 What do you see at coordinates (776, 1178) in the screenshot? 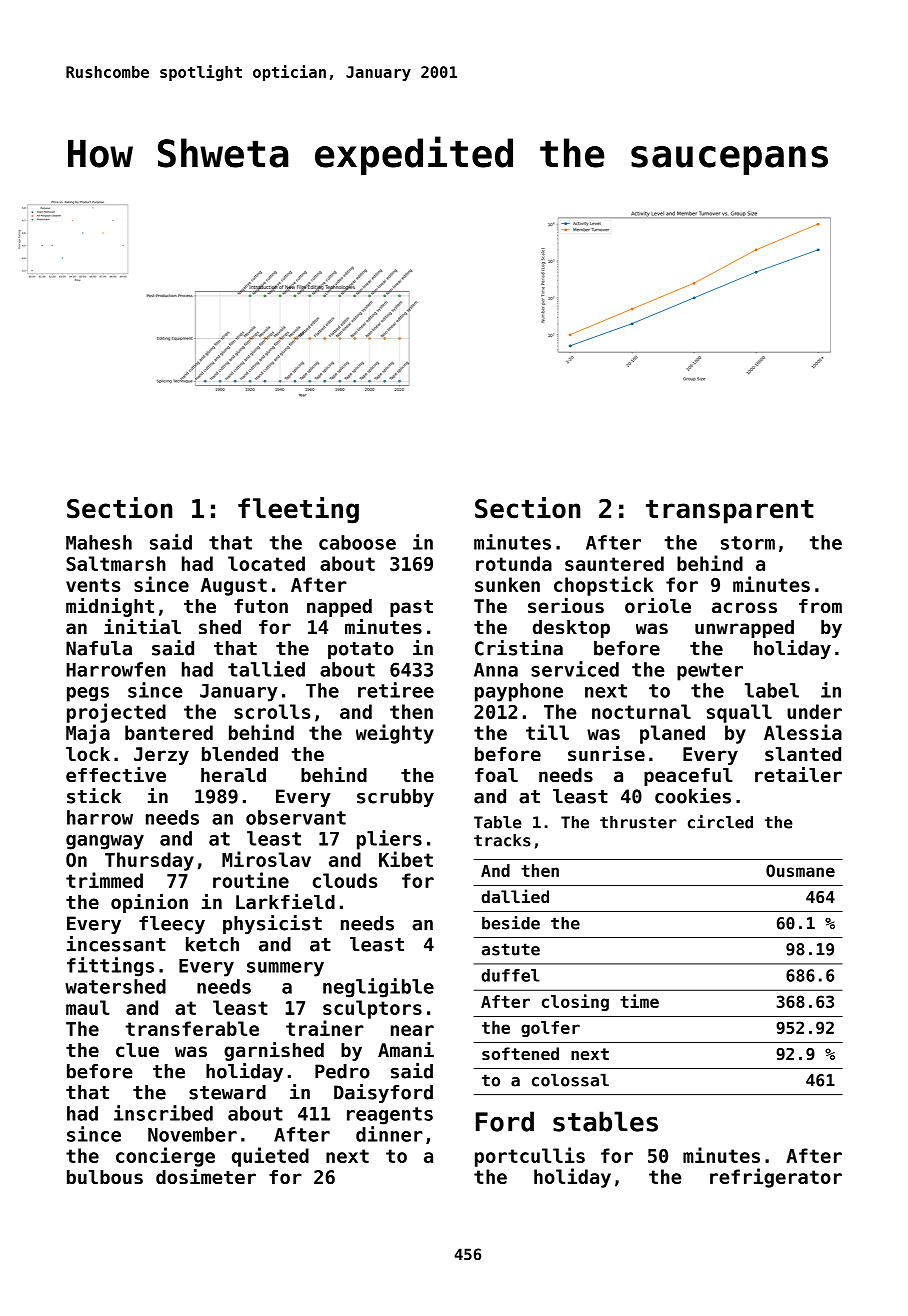
I see `refrigerator` at bounding box center [776, 1178].
